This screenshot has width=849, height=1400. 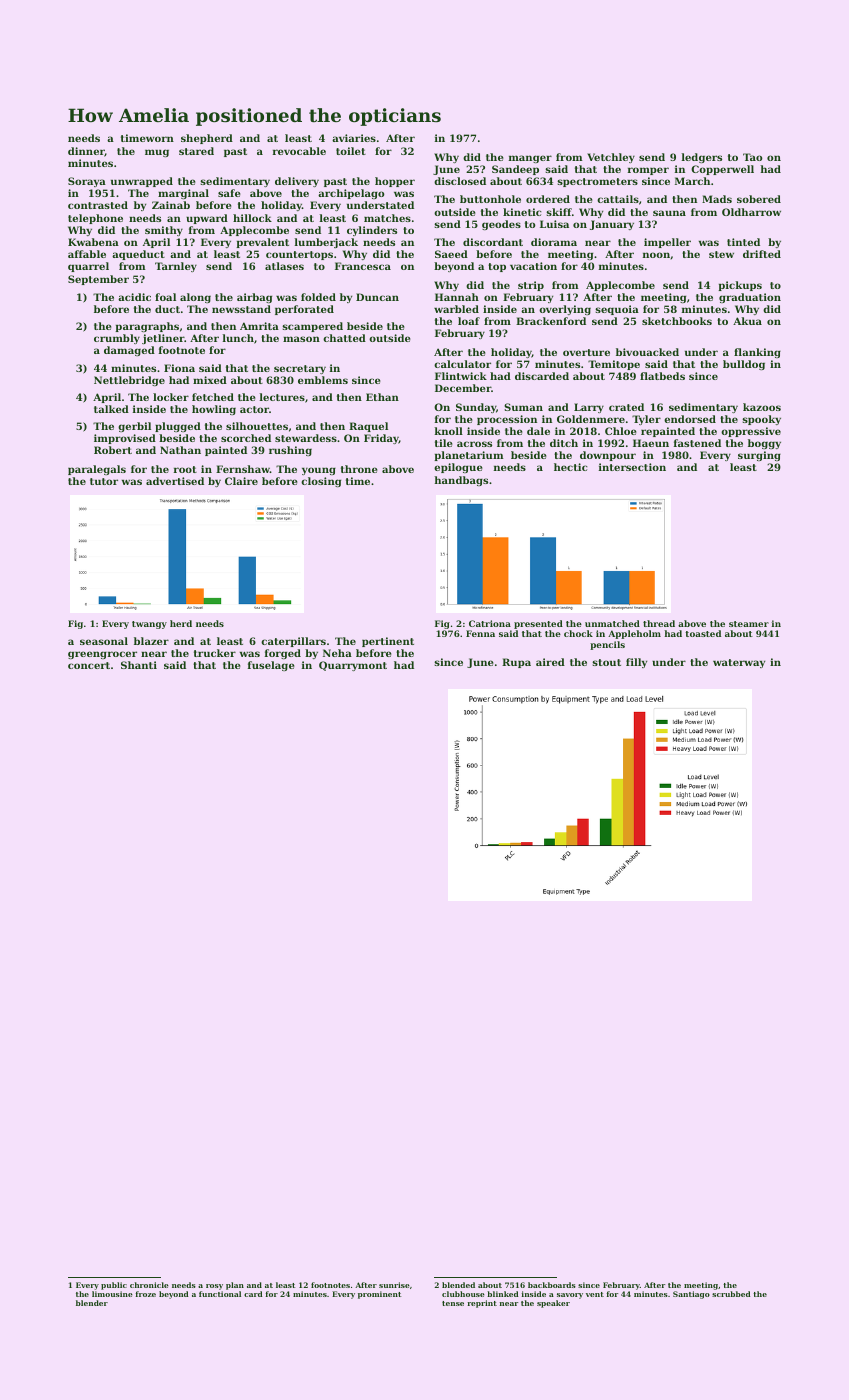 I want to click on Santiago, so click(x=691, y=1295).
